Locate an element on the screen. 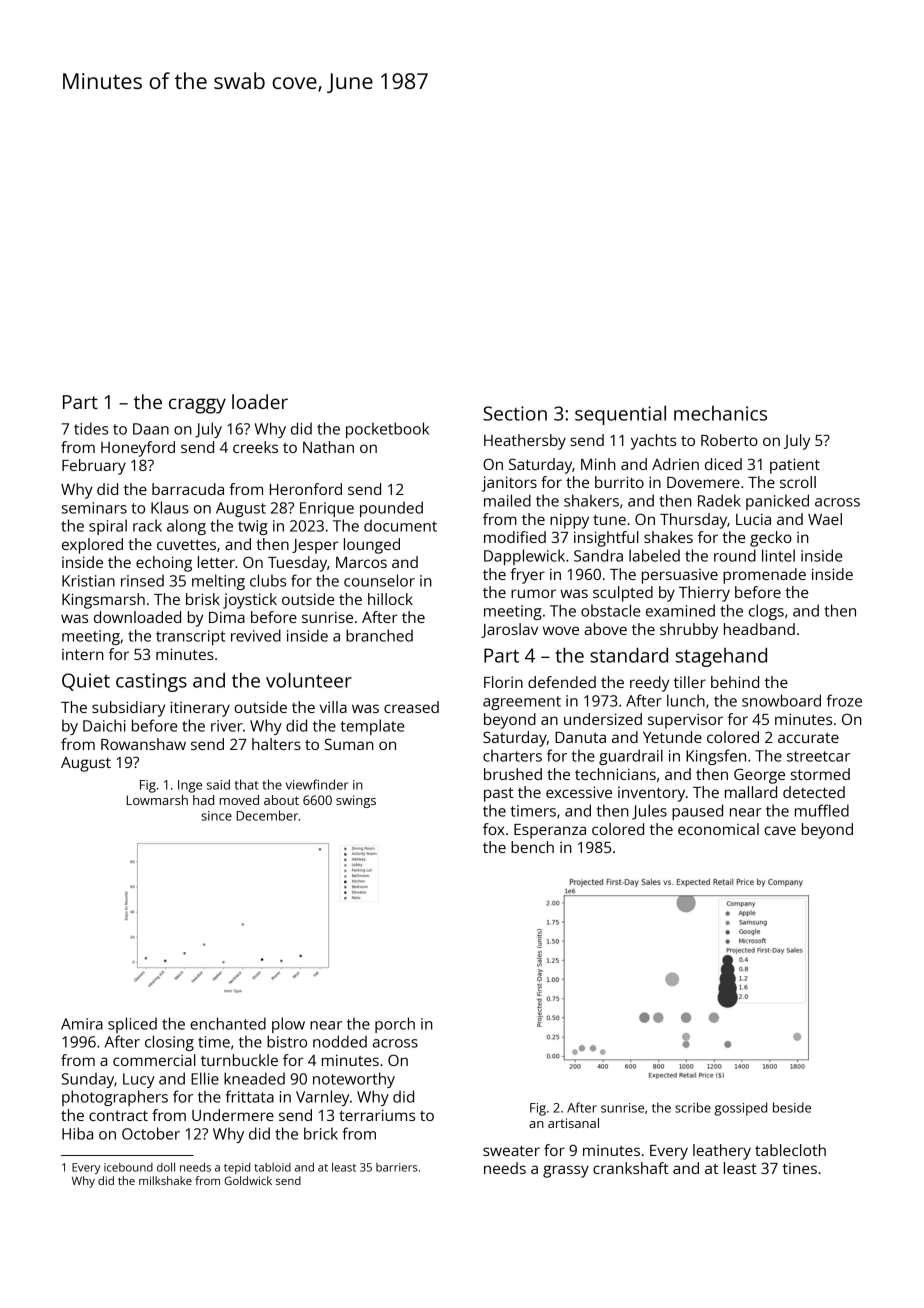 This screenshot has height=1308, width=924. barriers is located at coordinates (396, 1167).
